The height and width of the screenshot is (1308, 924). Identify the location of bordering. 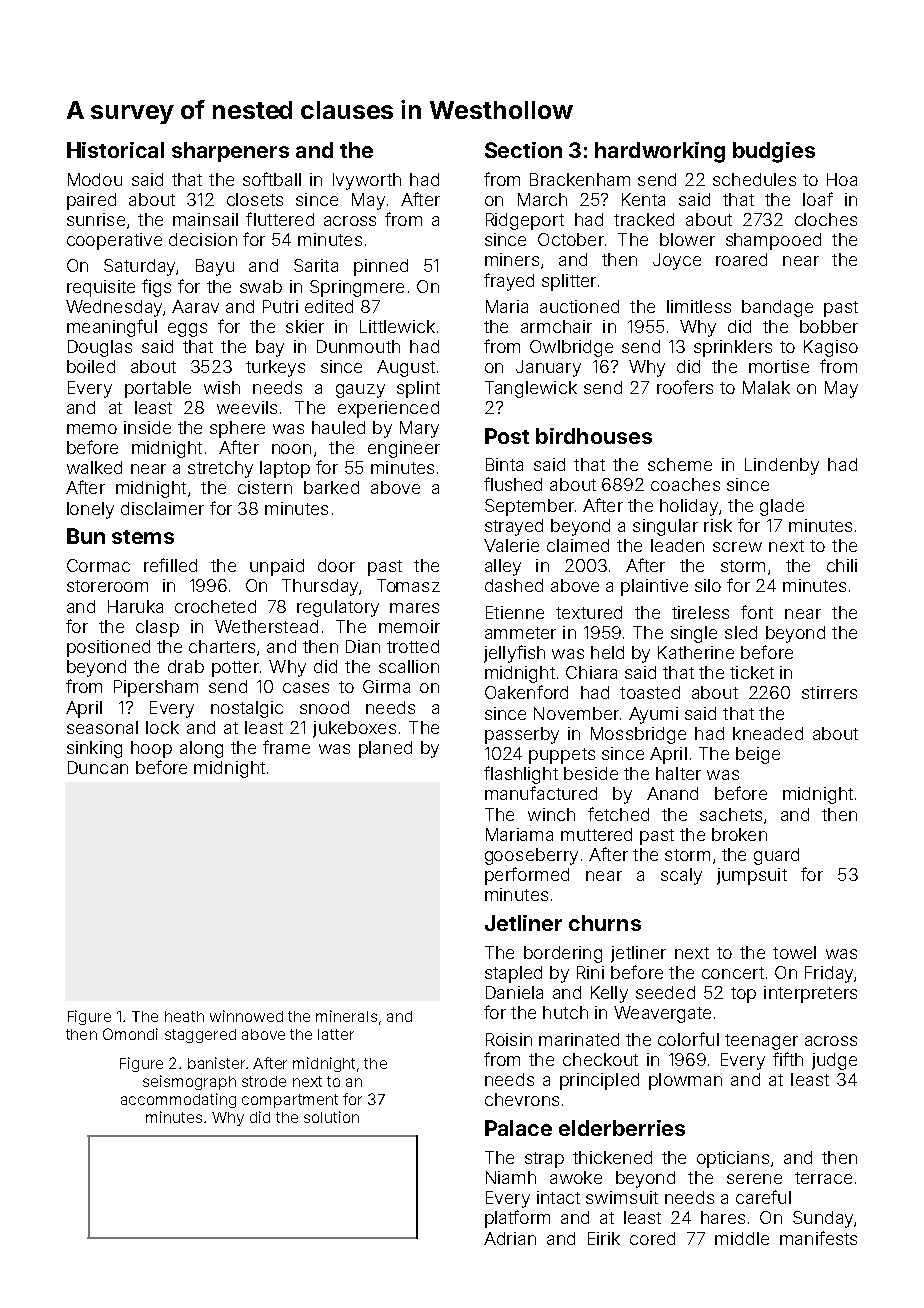
(563, 954).
